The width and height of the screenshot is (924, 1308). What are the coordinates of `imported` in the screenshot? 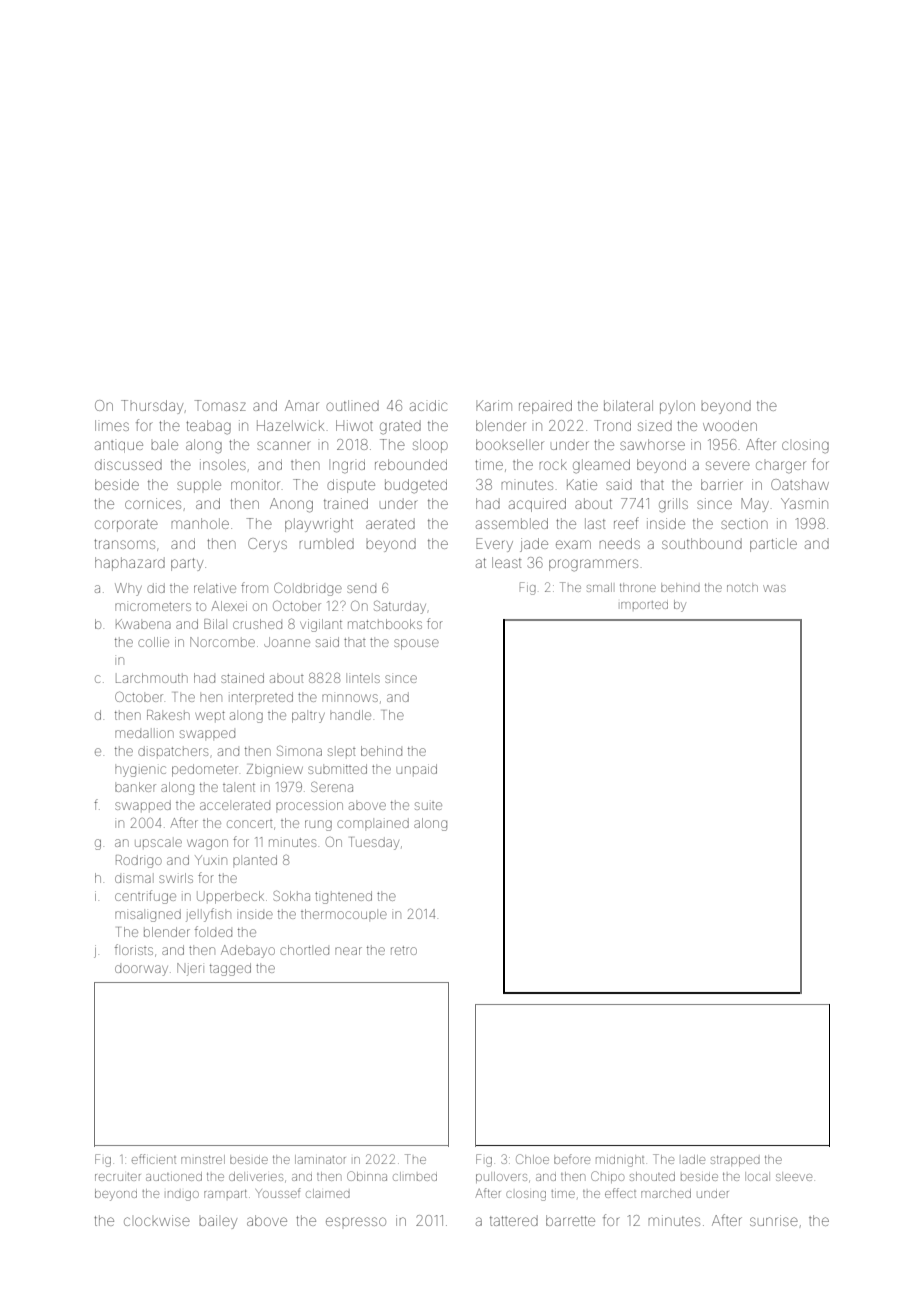 It's located at (644, 605).
